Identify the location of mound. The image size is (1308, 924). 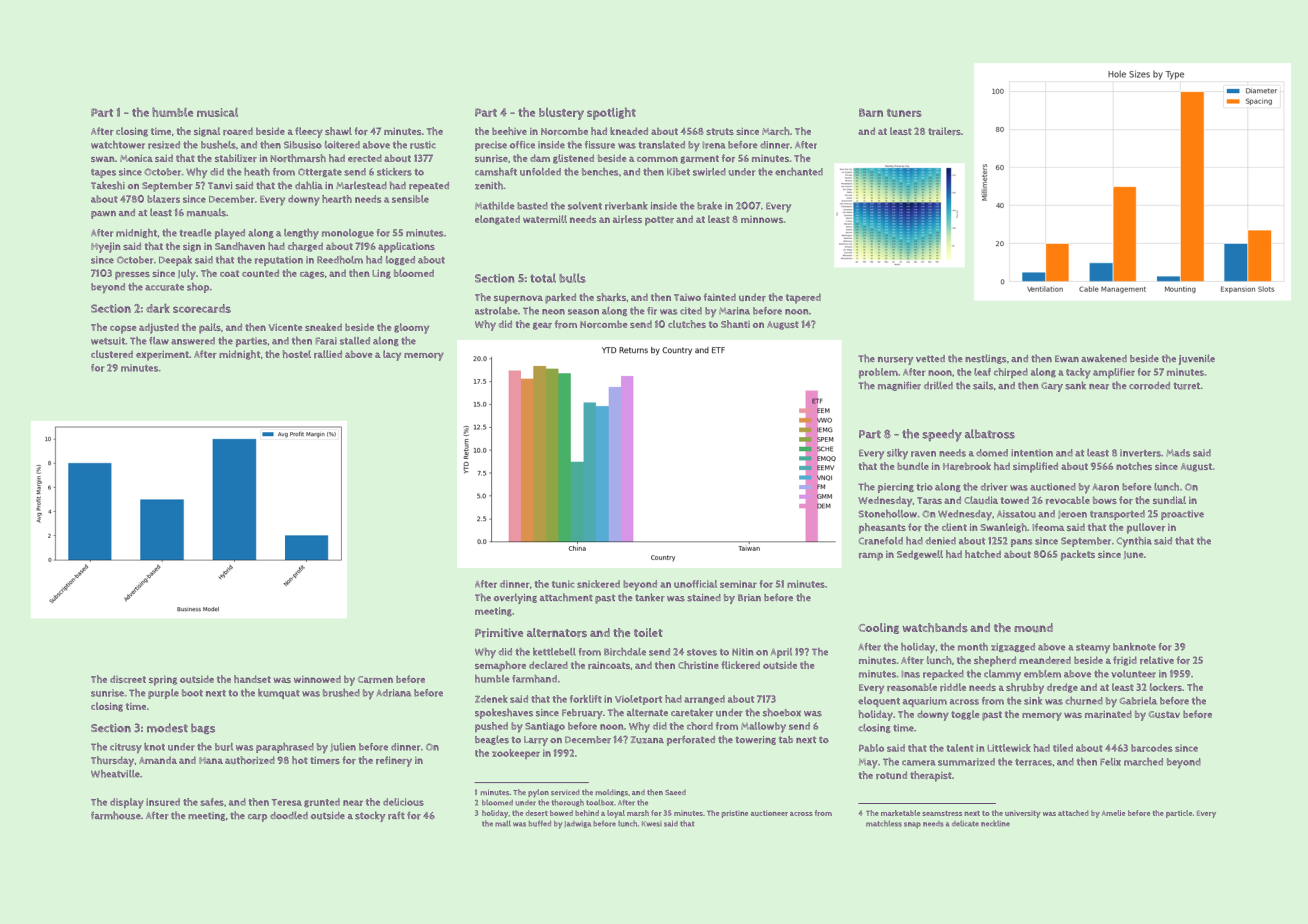
(1033, 627).
